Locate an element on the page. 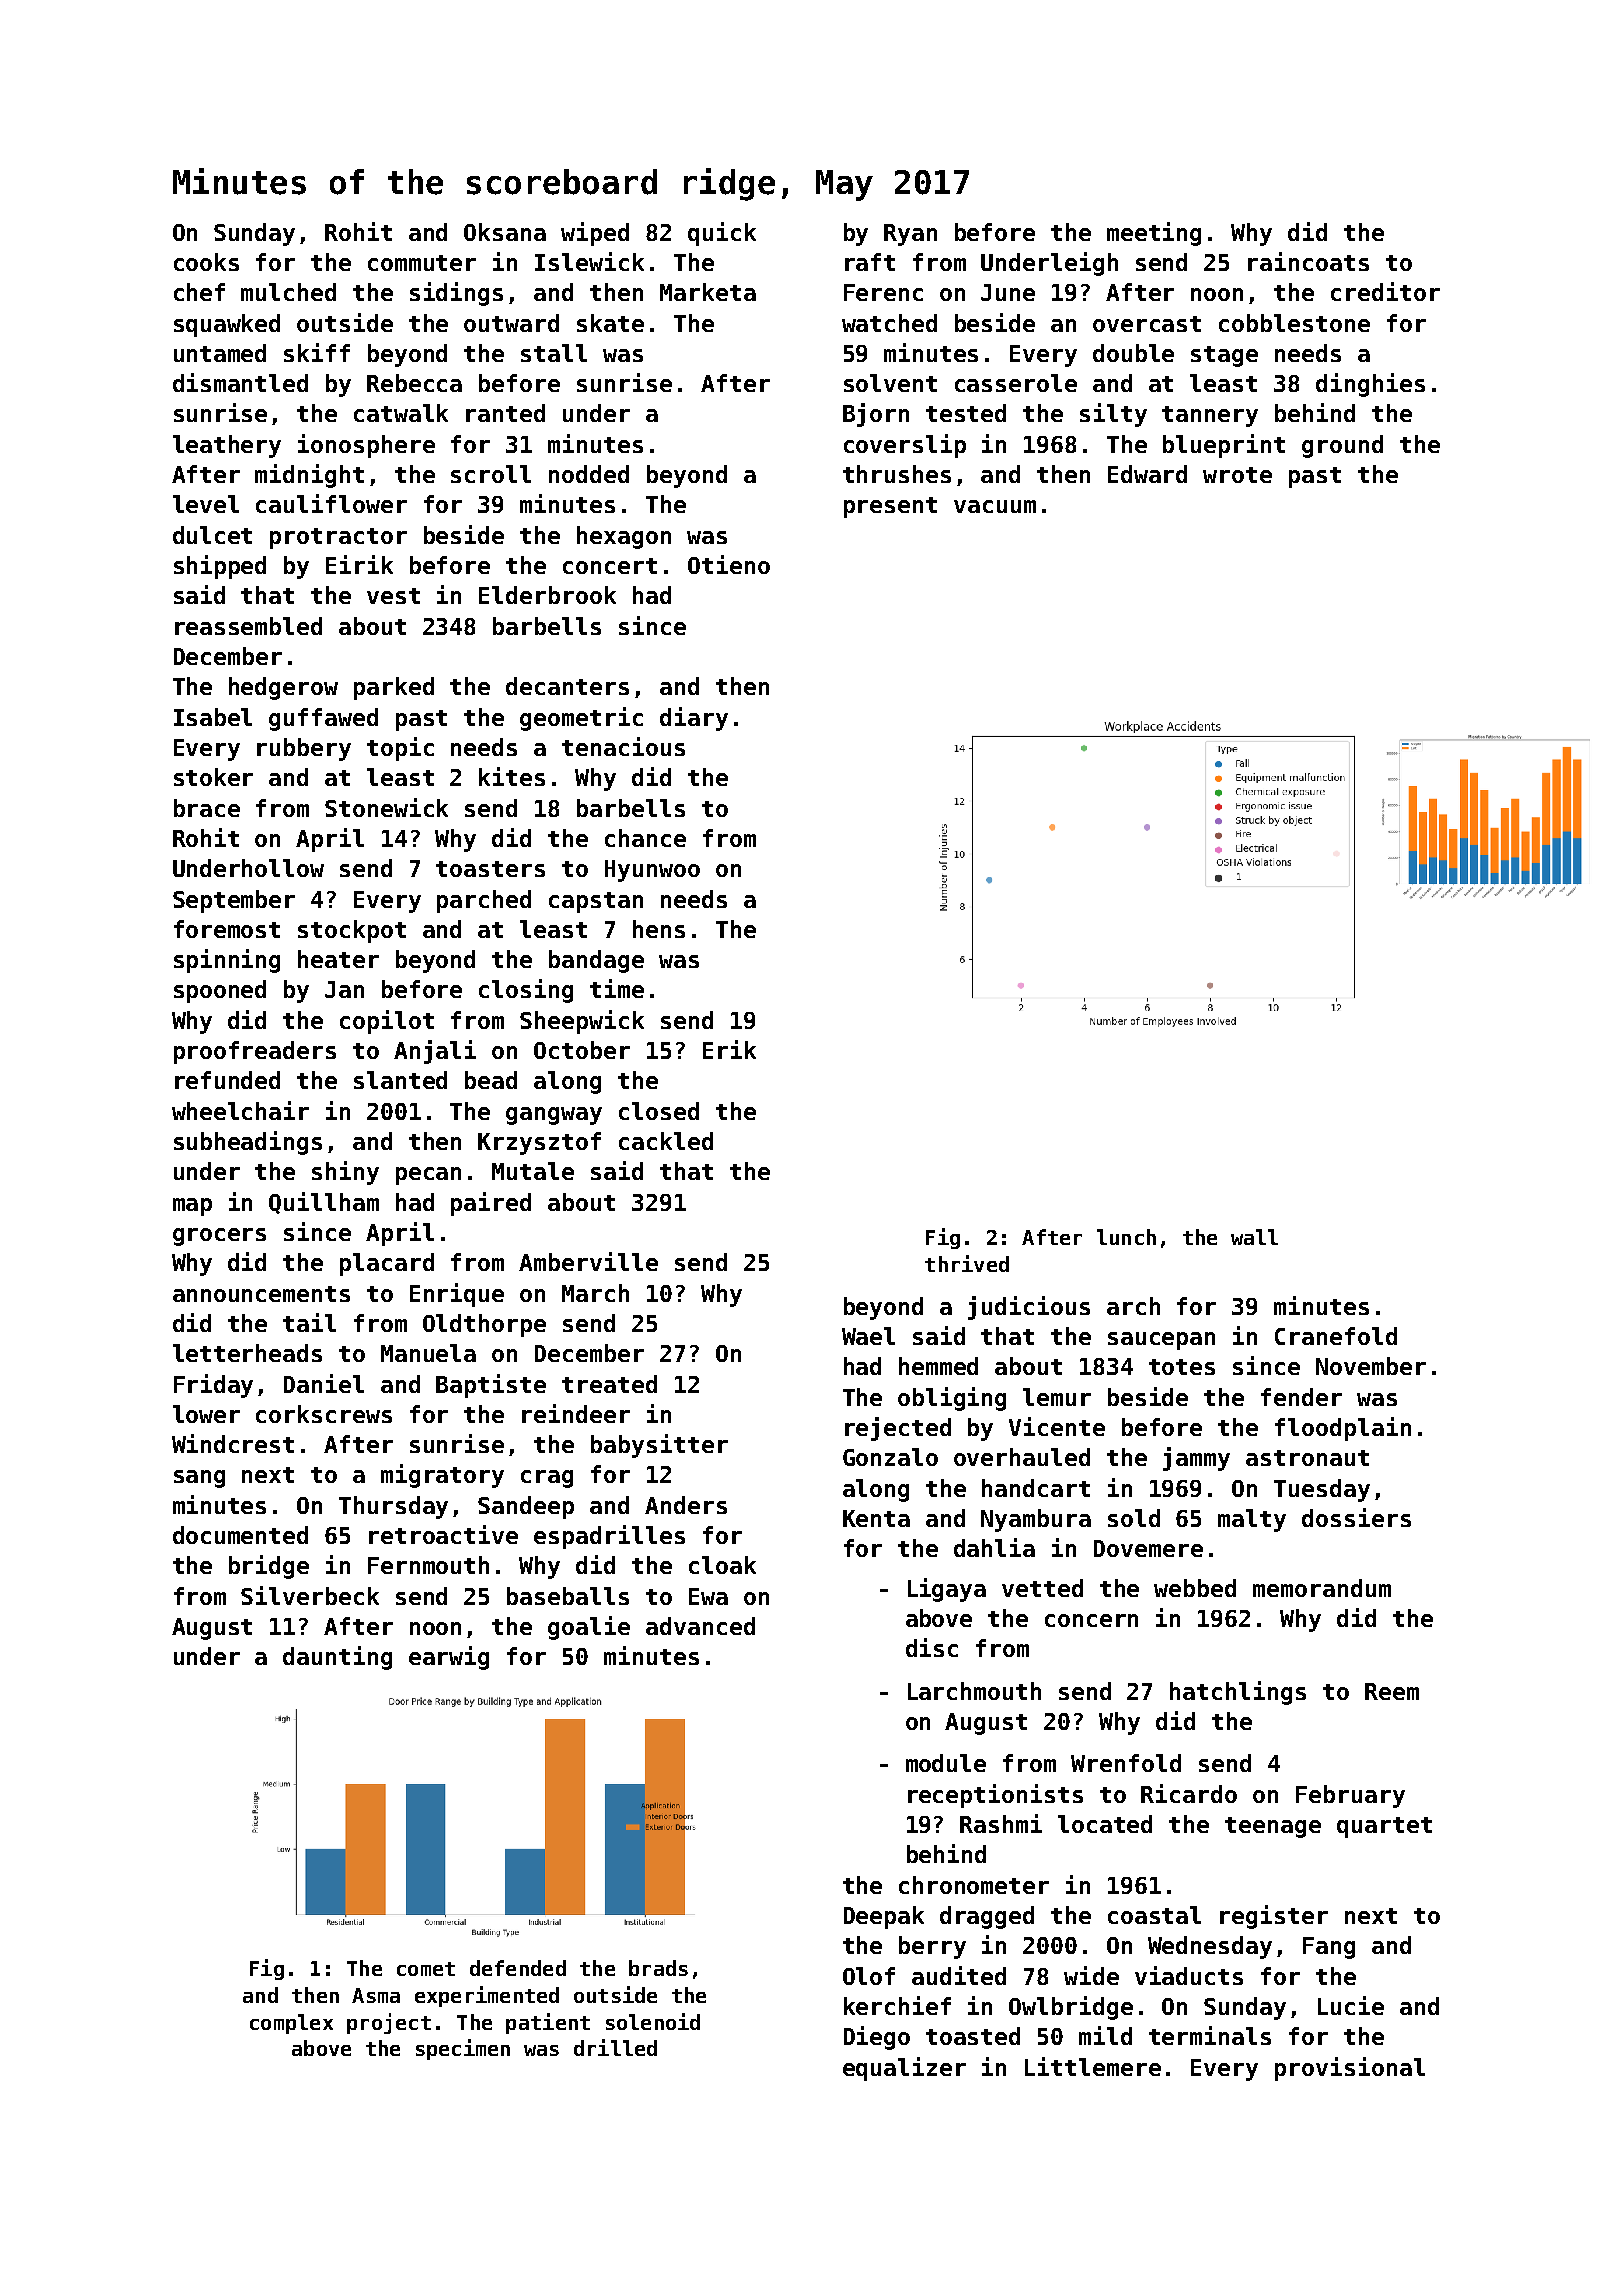 This document has height=2292, width=1620. Oksana is located at coordinates (505, 232).
